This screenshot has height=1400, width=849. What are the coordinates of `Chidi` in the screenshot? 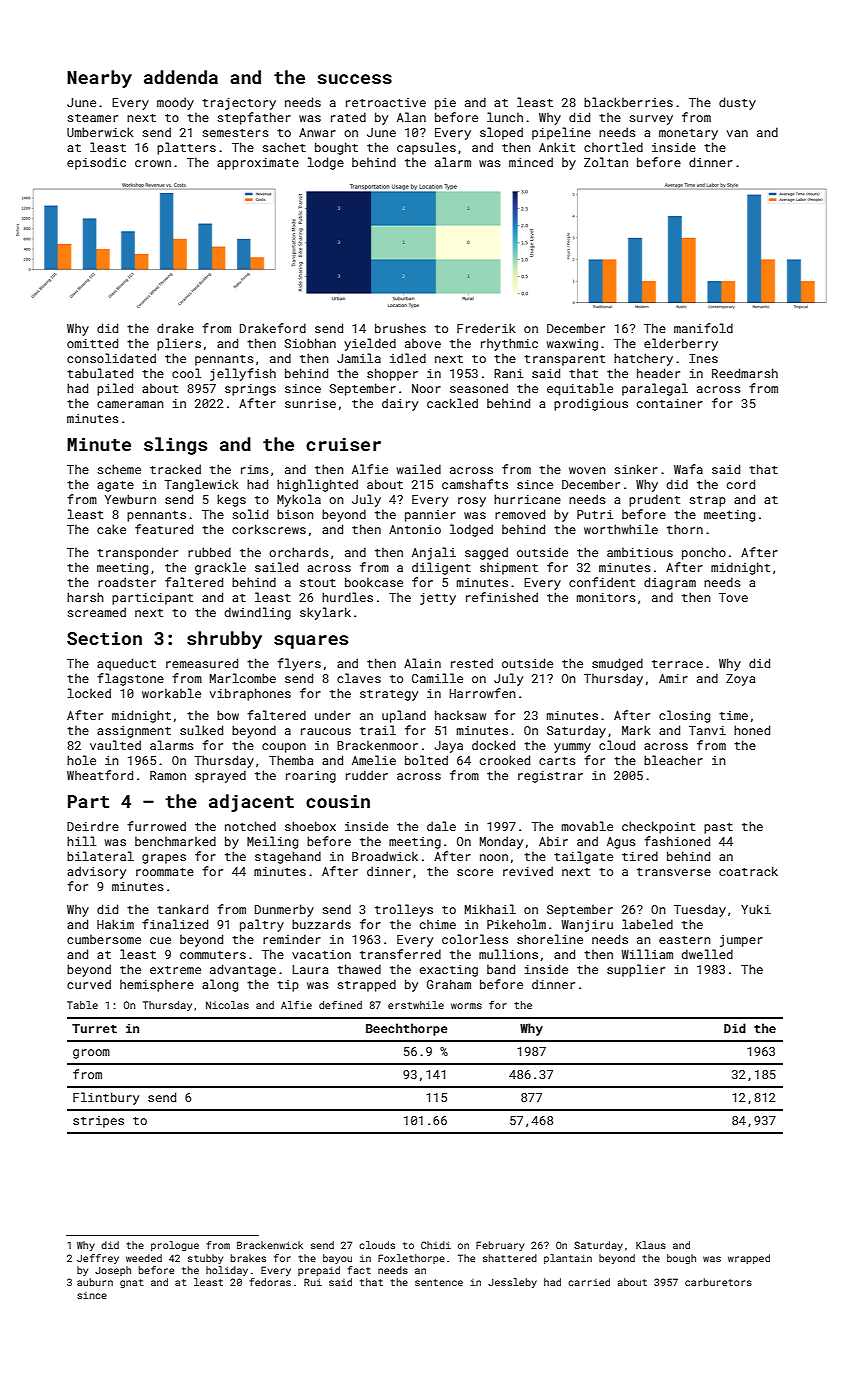 It's located at (436, 1245).
